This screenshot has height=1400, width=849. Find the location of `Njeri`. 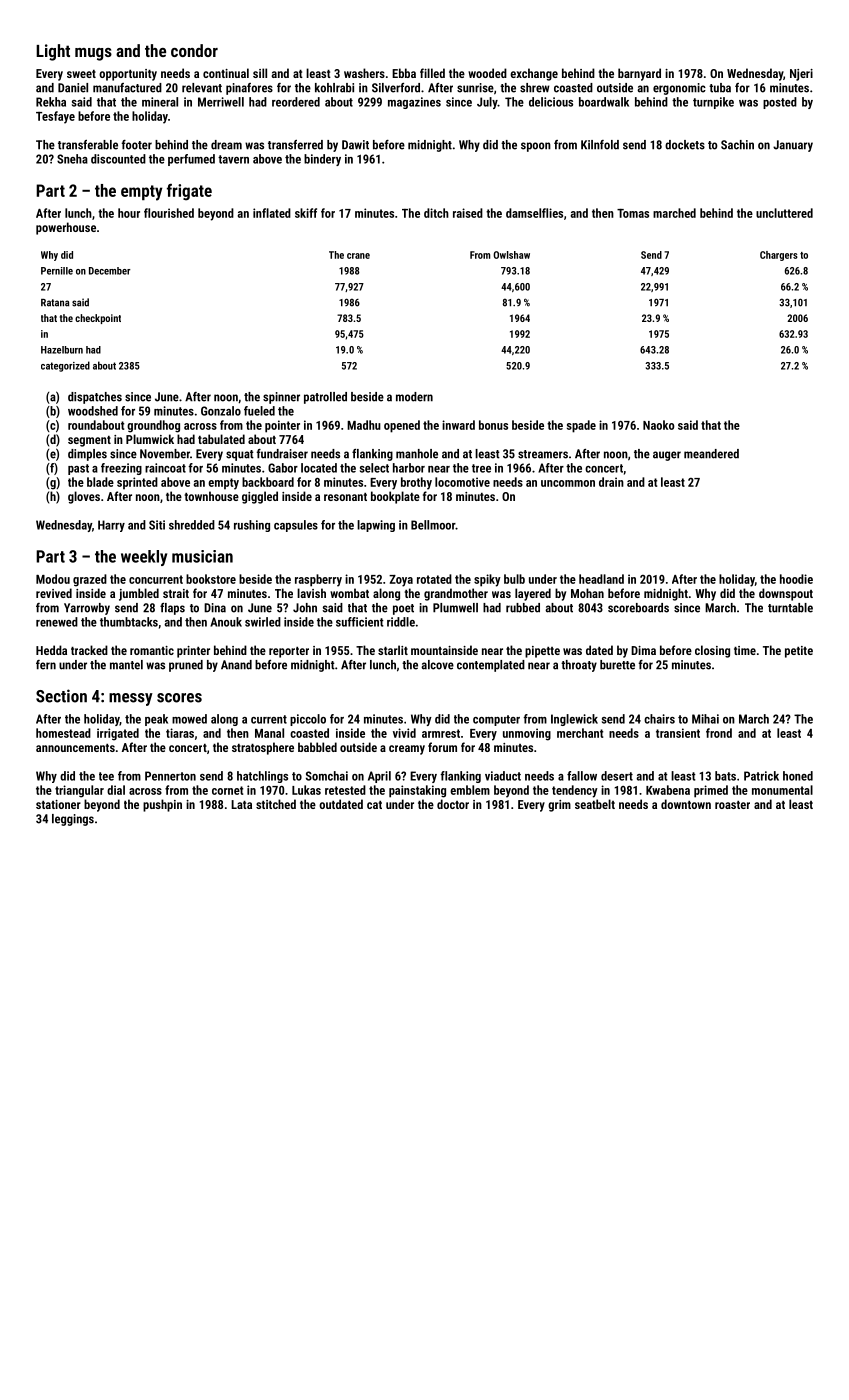

Njeri is located at coordinates (801, 75).
